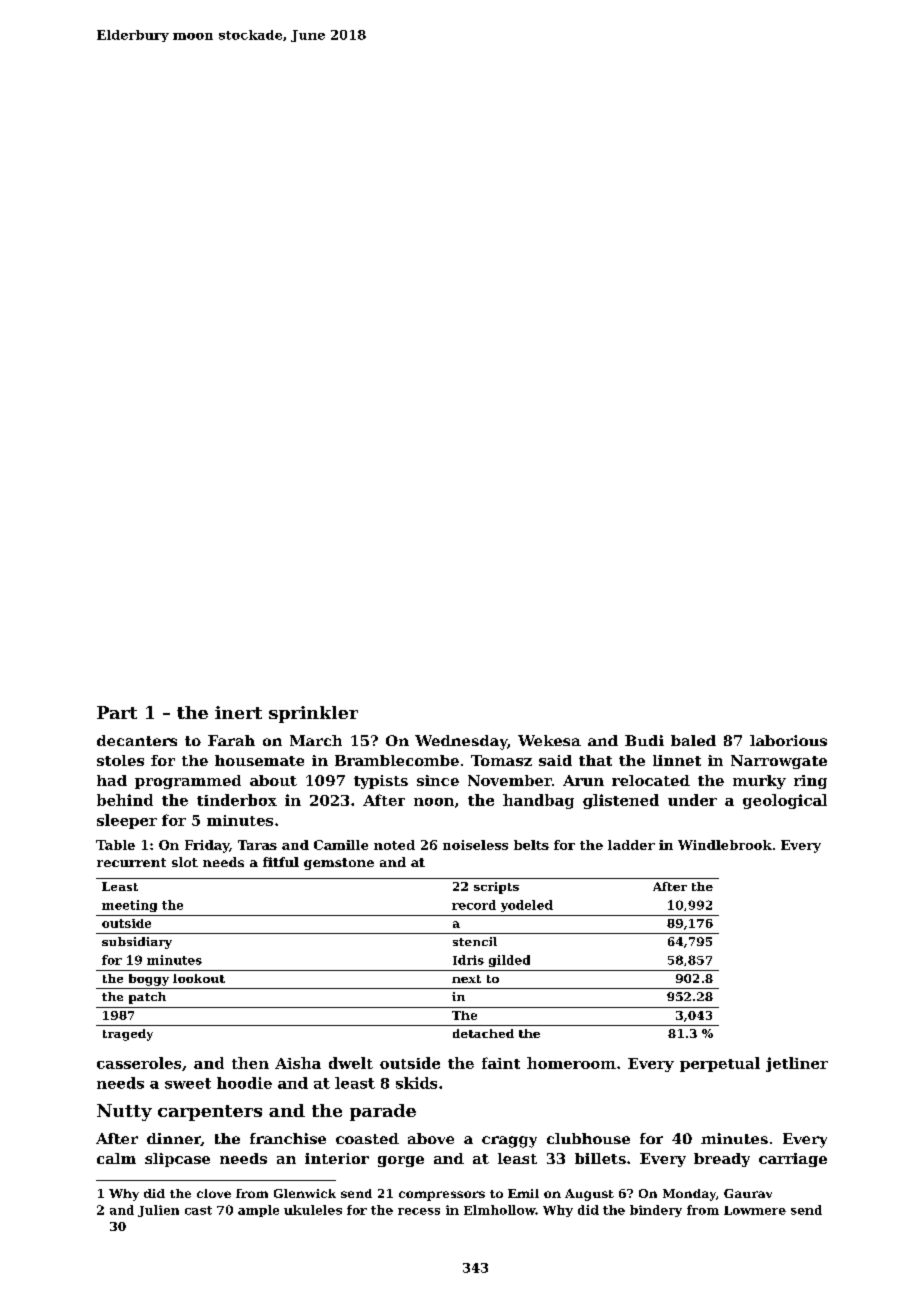 The height and width of the image is (1314, 924). I want to click on Julien, so click(158, 1211).
